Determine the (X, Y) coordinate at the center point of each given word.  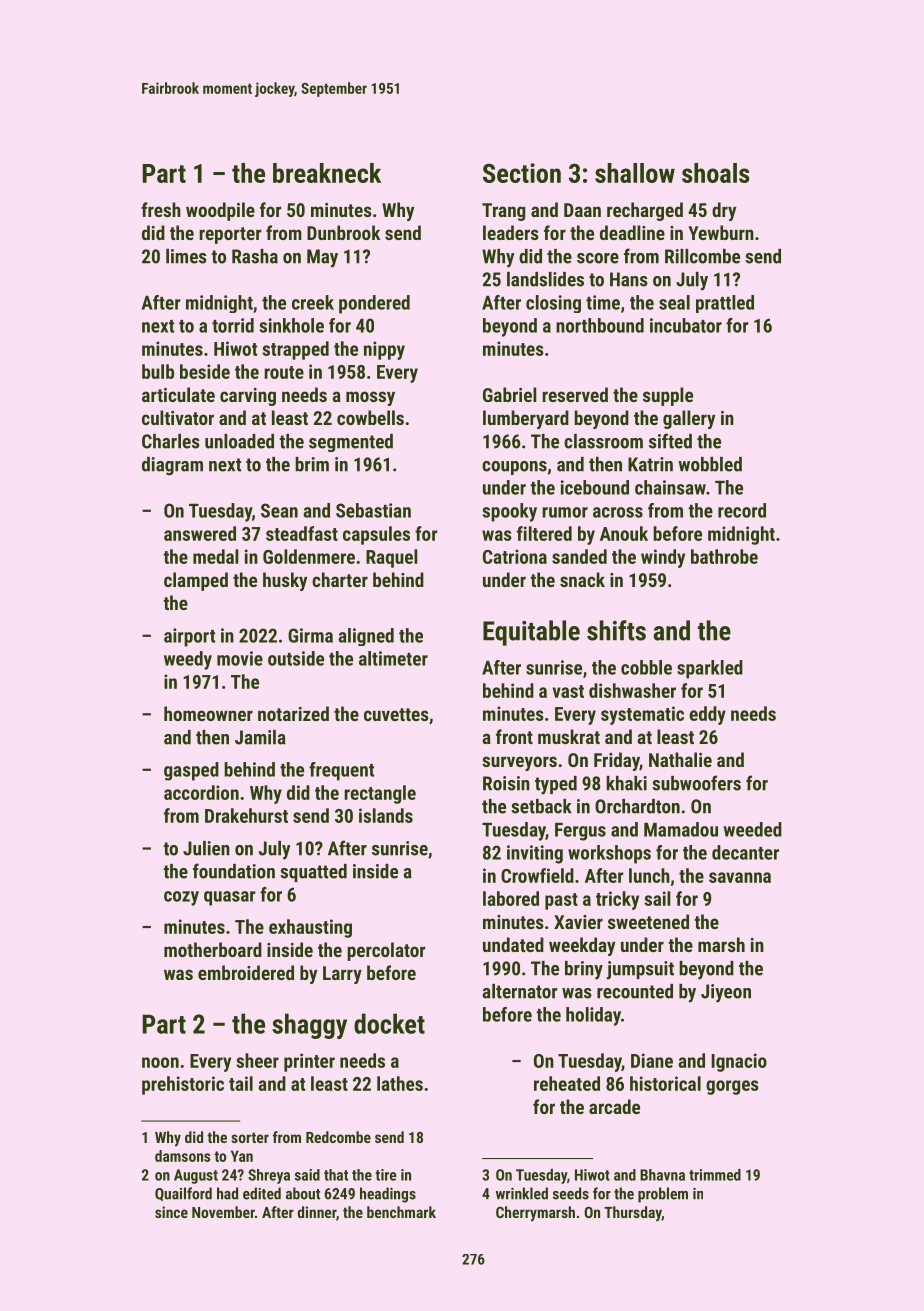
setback (541, 806)
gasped (191, 771)
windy (663, 558)
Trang (503, 212)
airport (189, 637)
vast (568, 691)
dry (724, 211)
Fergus (580, 831)
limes (186, 256)
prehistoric (183, 1085)
